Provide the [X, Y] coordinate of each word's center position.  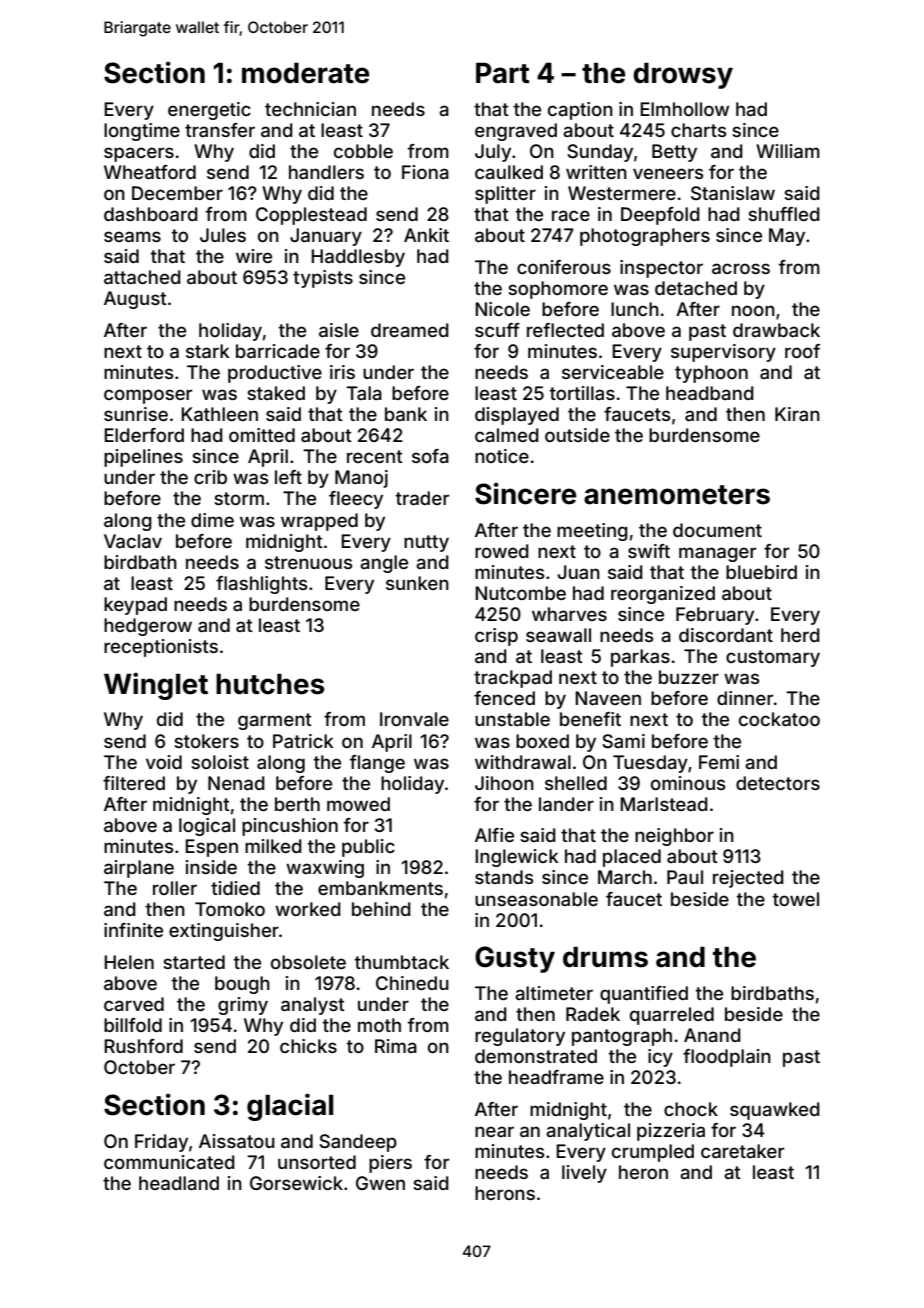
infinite [133, 930]
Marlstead [664, 804]
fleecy [356, 500]
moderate [305, 73]
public [368, 848]
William [788, 151]
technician [310, 109]
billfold [133, 1025]
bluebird [761, 572]
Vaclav [133, 541]
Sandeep [358, 1143]
